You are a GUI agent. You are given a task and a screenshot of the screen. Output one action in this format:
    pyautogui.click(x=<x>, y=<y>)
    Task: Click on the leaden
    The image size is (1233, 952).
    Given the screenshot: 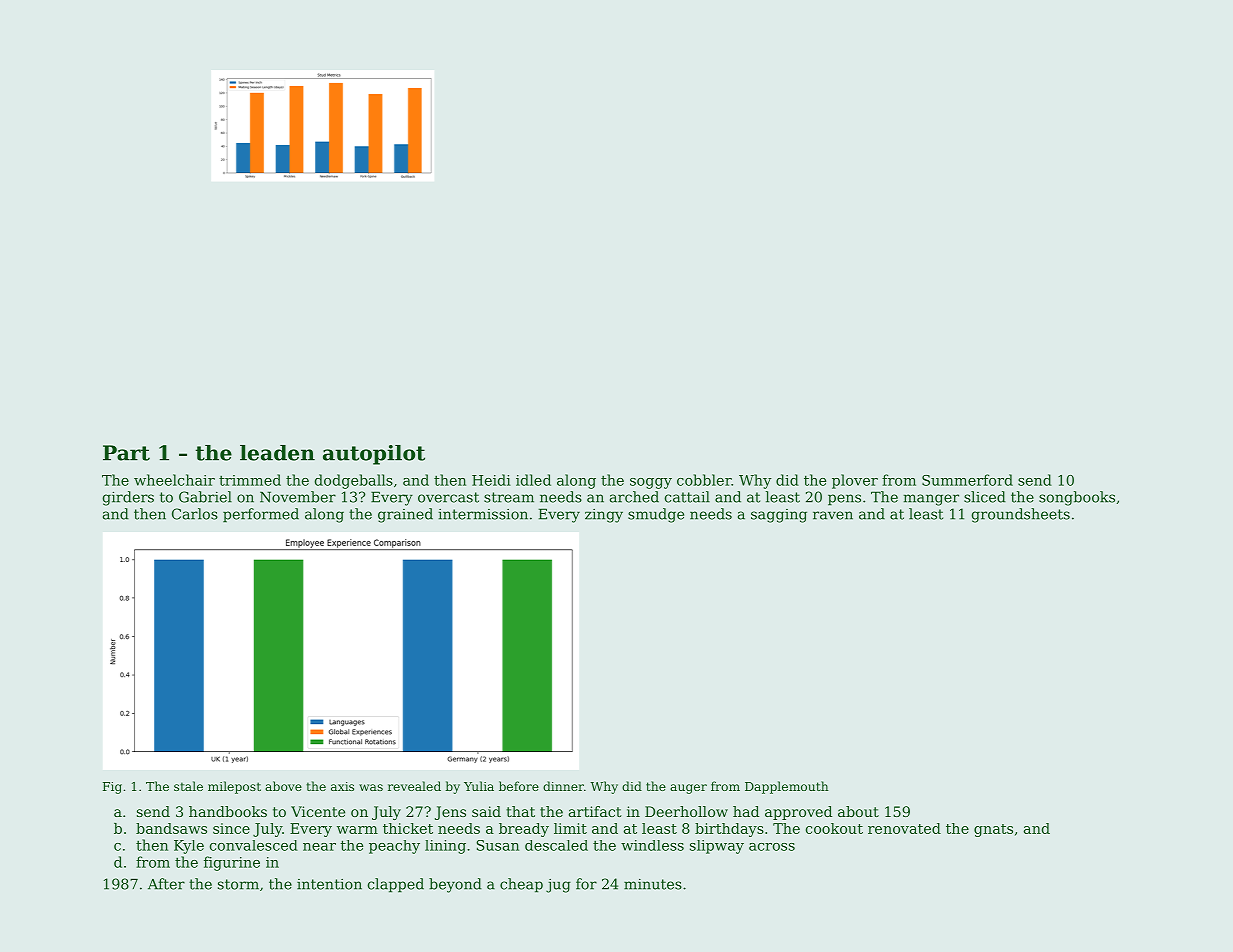 What is the action you would take?
    pyautogui.click(x=277, y=453)
